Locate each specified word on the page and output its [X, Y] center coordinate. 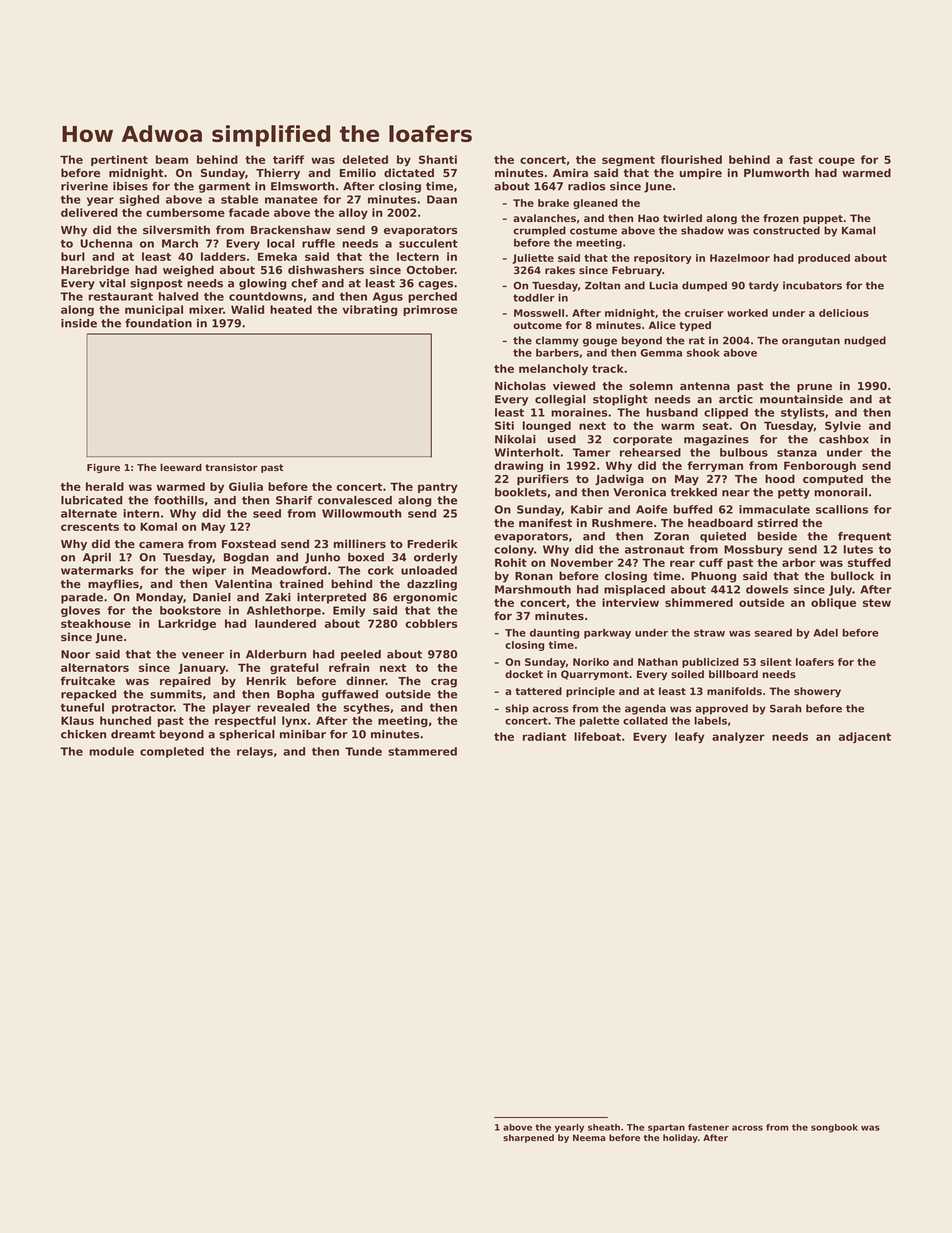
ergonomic [425, 598]
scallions [842, 509]
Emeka [277, 256]
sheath [604, 1127]
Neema [589, 1137]
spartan [666, 1128]
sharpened [528, 1138]
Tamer [591, 452]
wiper [209, 571]
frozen [781, 218]
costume [593, 231]
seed [267, 513]
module [111, 751]
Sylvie [843, 426]
